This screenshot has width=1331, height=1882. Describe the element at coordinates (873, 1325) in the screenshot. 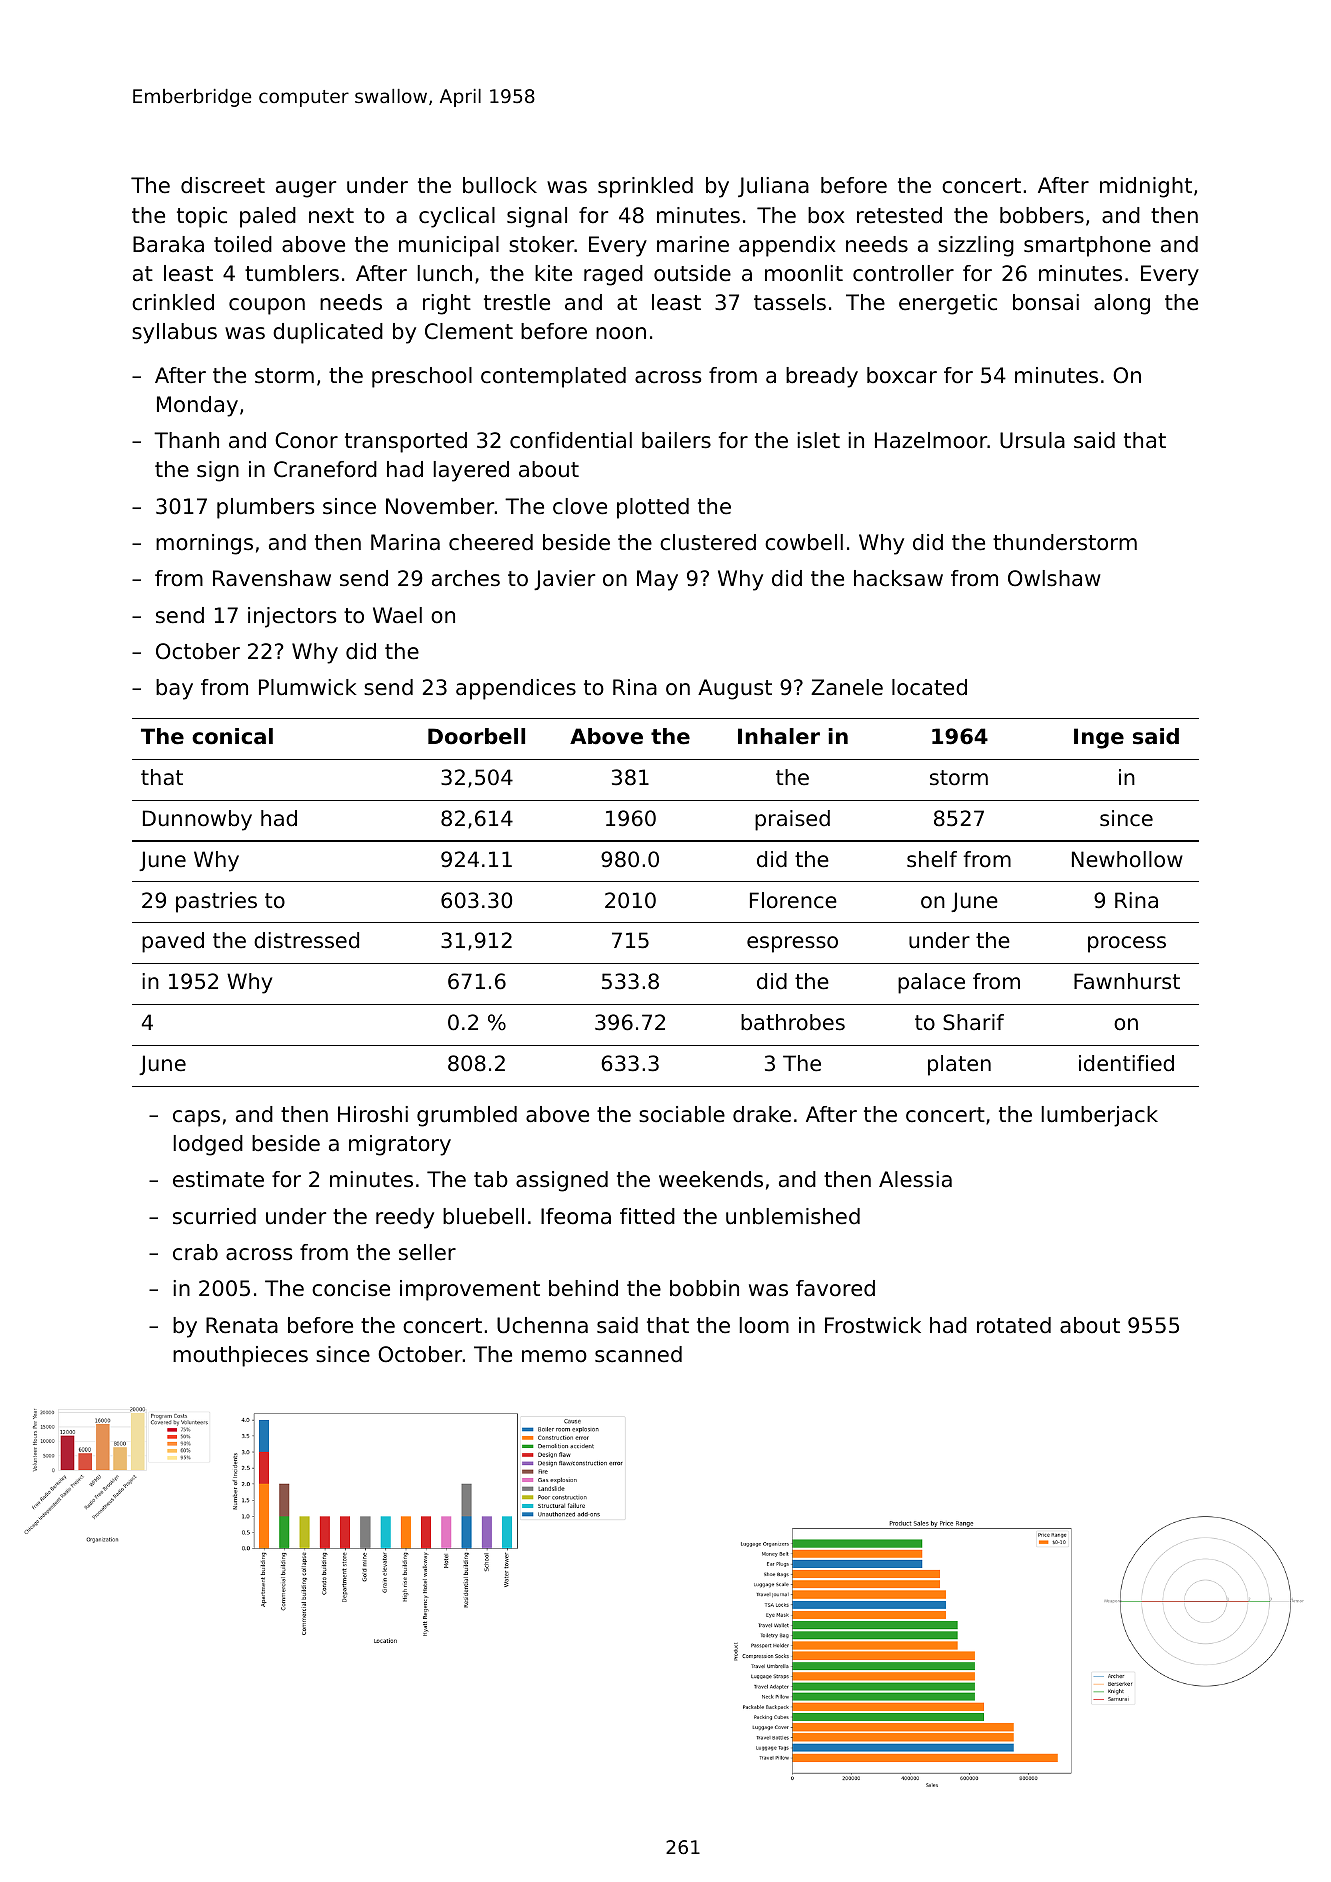

I see `Frostwick` at that location.
